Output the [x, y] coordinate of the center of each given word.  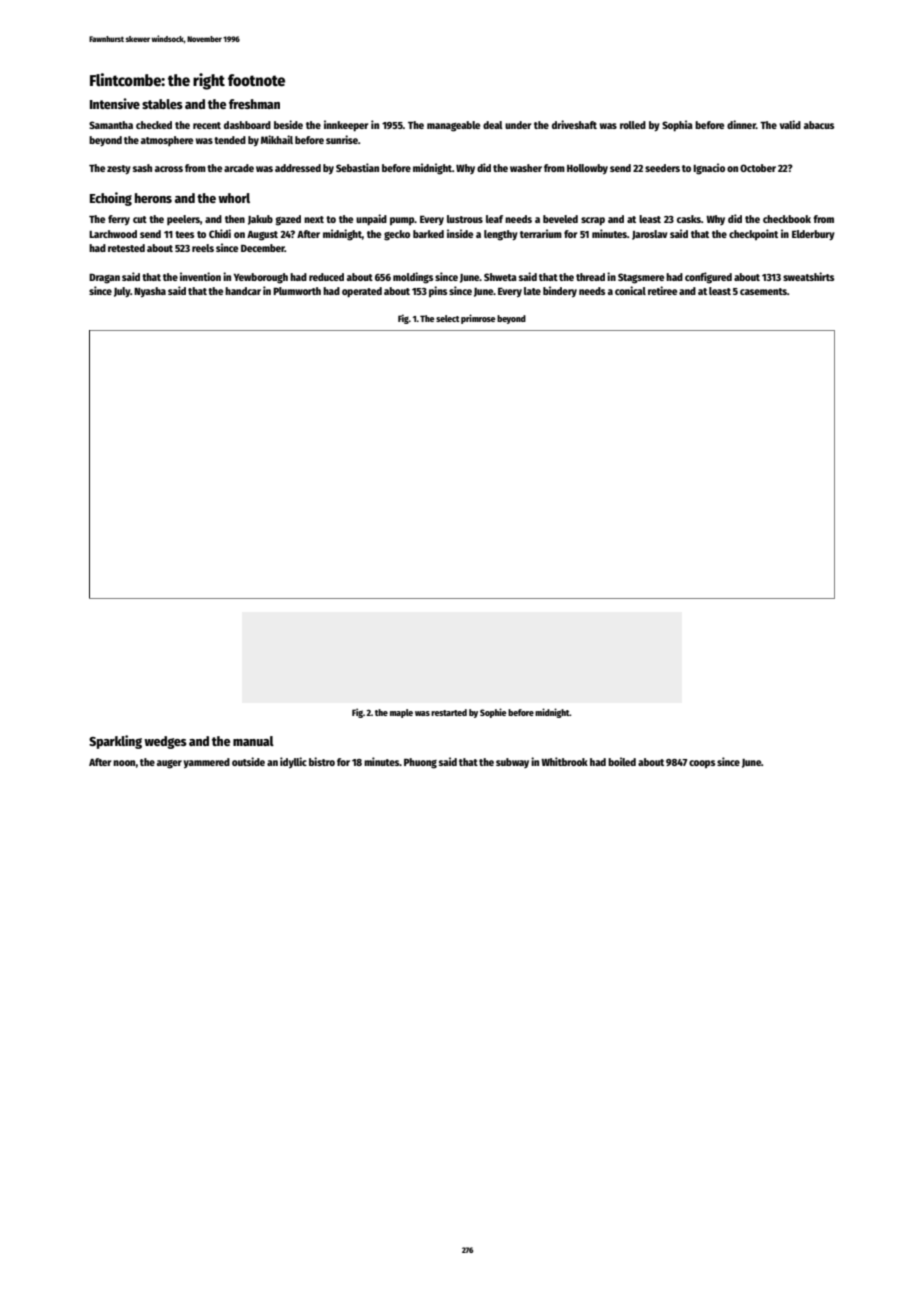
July [122, 292]
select [448, 318]
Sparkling [115, 742]
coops [702, 764]
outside [248, 761]
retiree [662, 290]
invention [200, 276]
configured [708, 278]
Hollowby [587, 169]
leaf [494, 219]
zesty [119, 169]
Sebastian [357, 167]
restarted [449, 712]
